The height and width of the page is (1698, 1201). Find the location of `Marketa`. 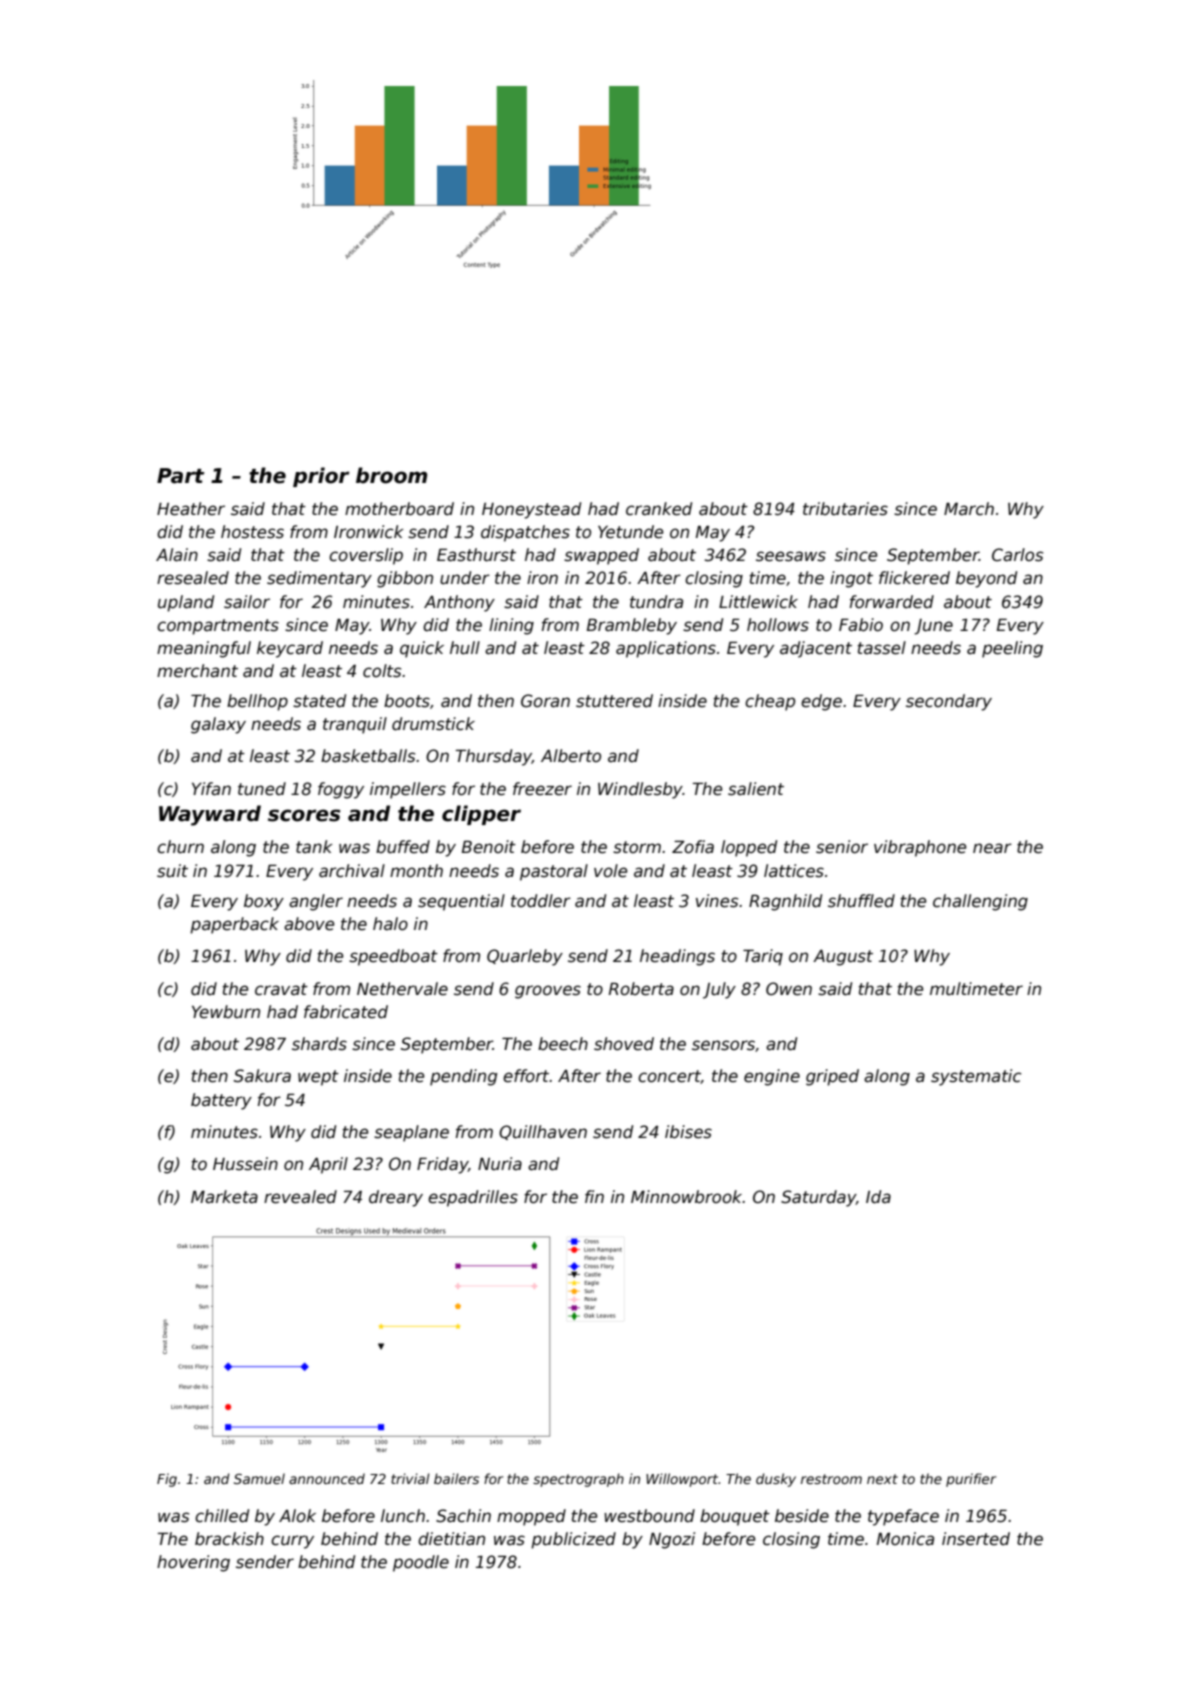

Marketa is located at coordinates (224, 1197).
